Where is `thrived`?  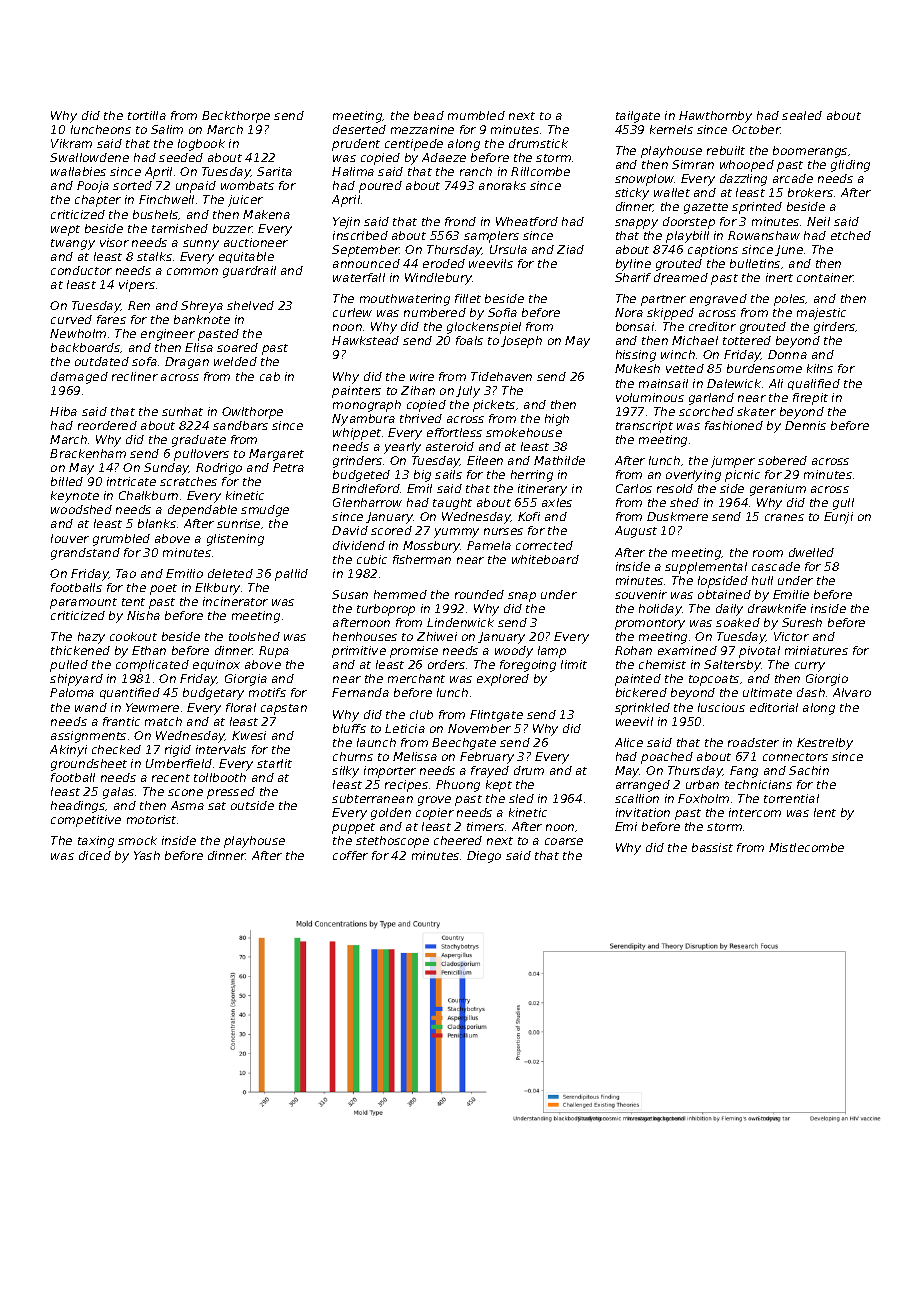 thrived is located at coordinates (421, 418).
